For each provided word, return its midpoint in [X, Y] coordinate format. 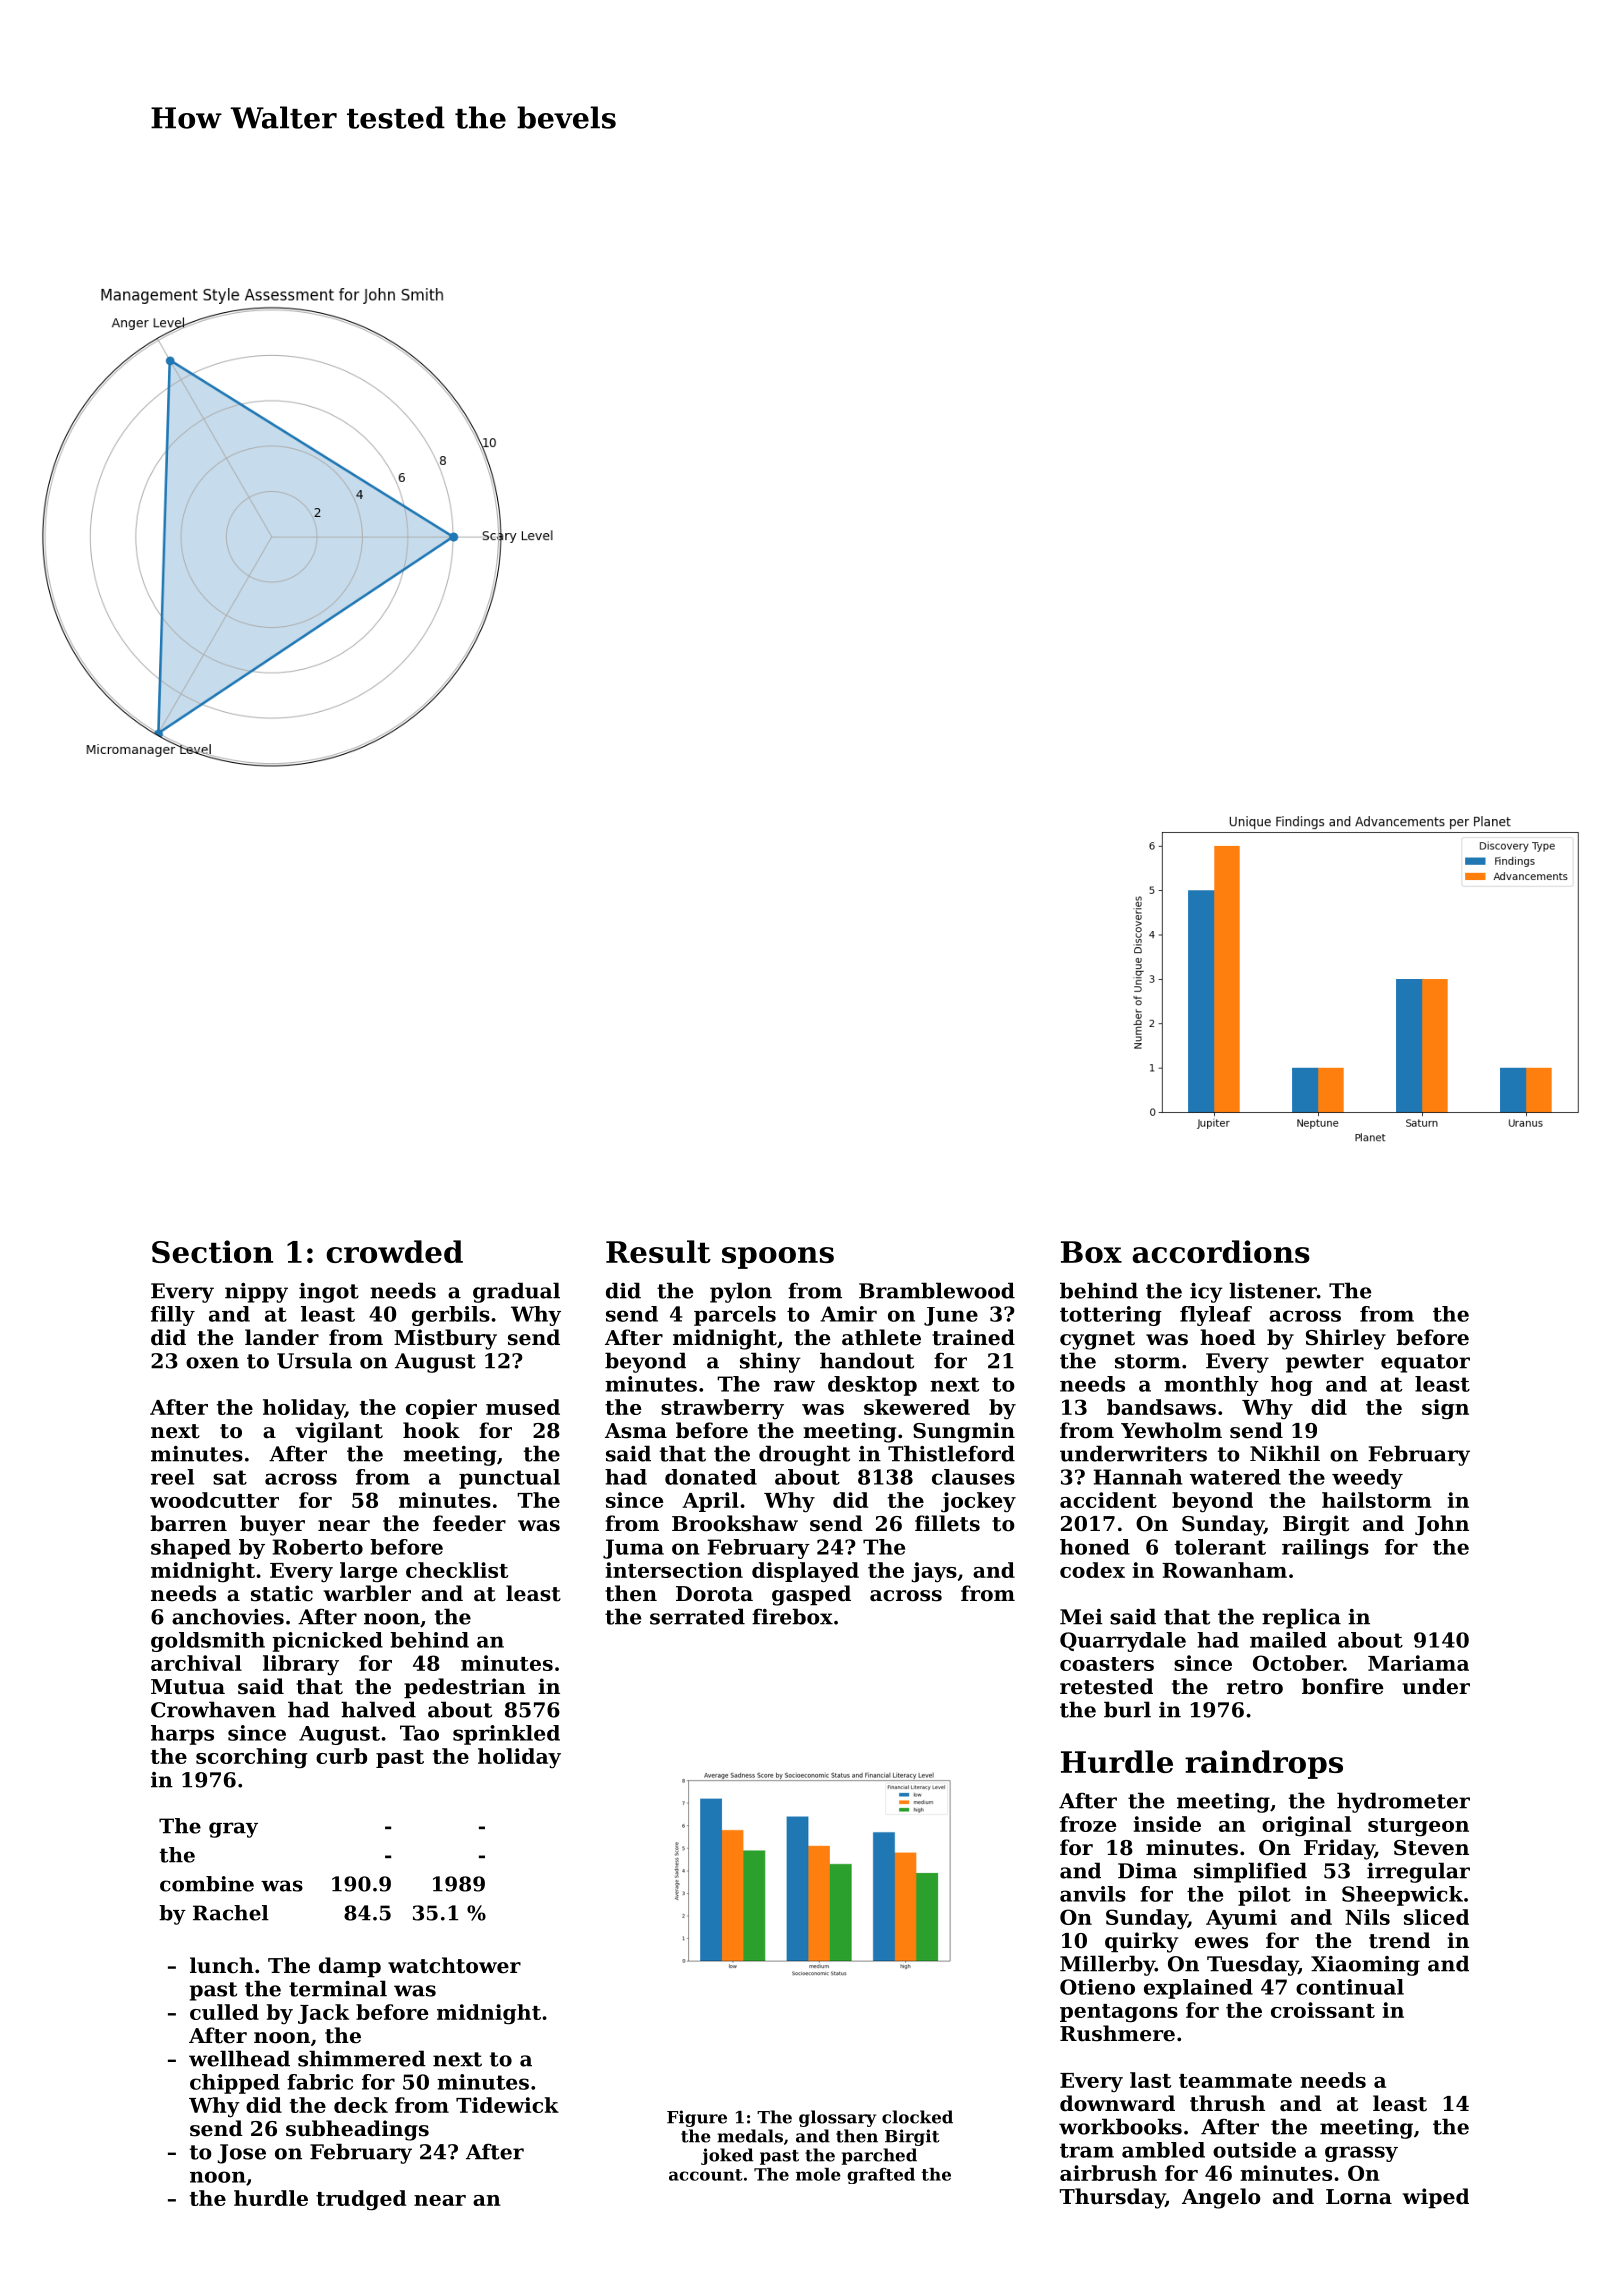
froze [1088, 1824]
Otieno [1097, 1987]
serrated [697, 1616]
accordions [1221, 1251]
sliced [1436, 1917]
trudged [361, 2200]
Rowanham [1224, 1570]
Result [658, 1251]
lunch [222, 1965]
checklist [457, 1570]
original [1306, 1826]
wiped [1435, 2198]
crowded [394, 1251]
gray [233, 1830]
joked [727, 2156]
